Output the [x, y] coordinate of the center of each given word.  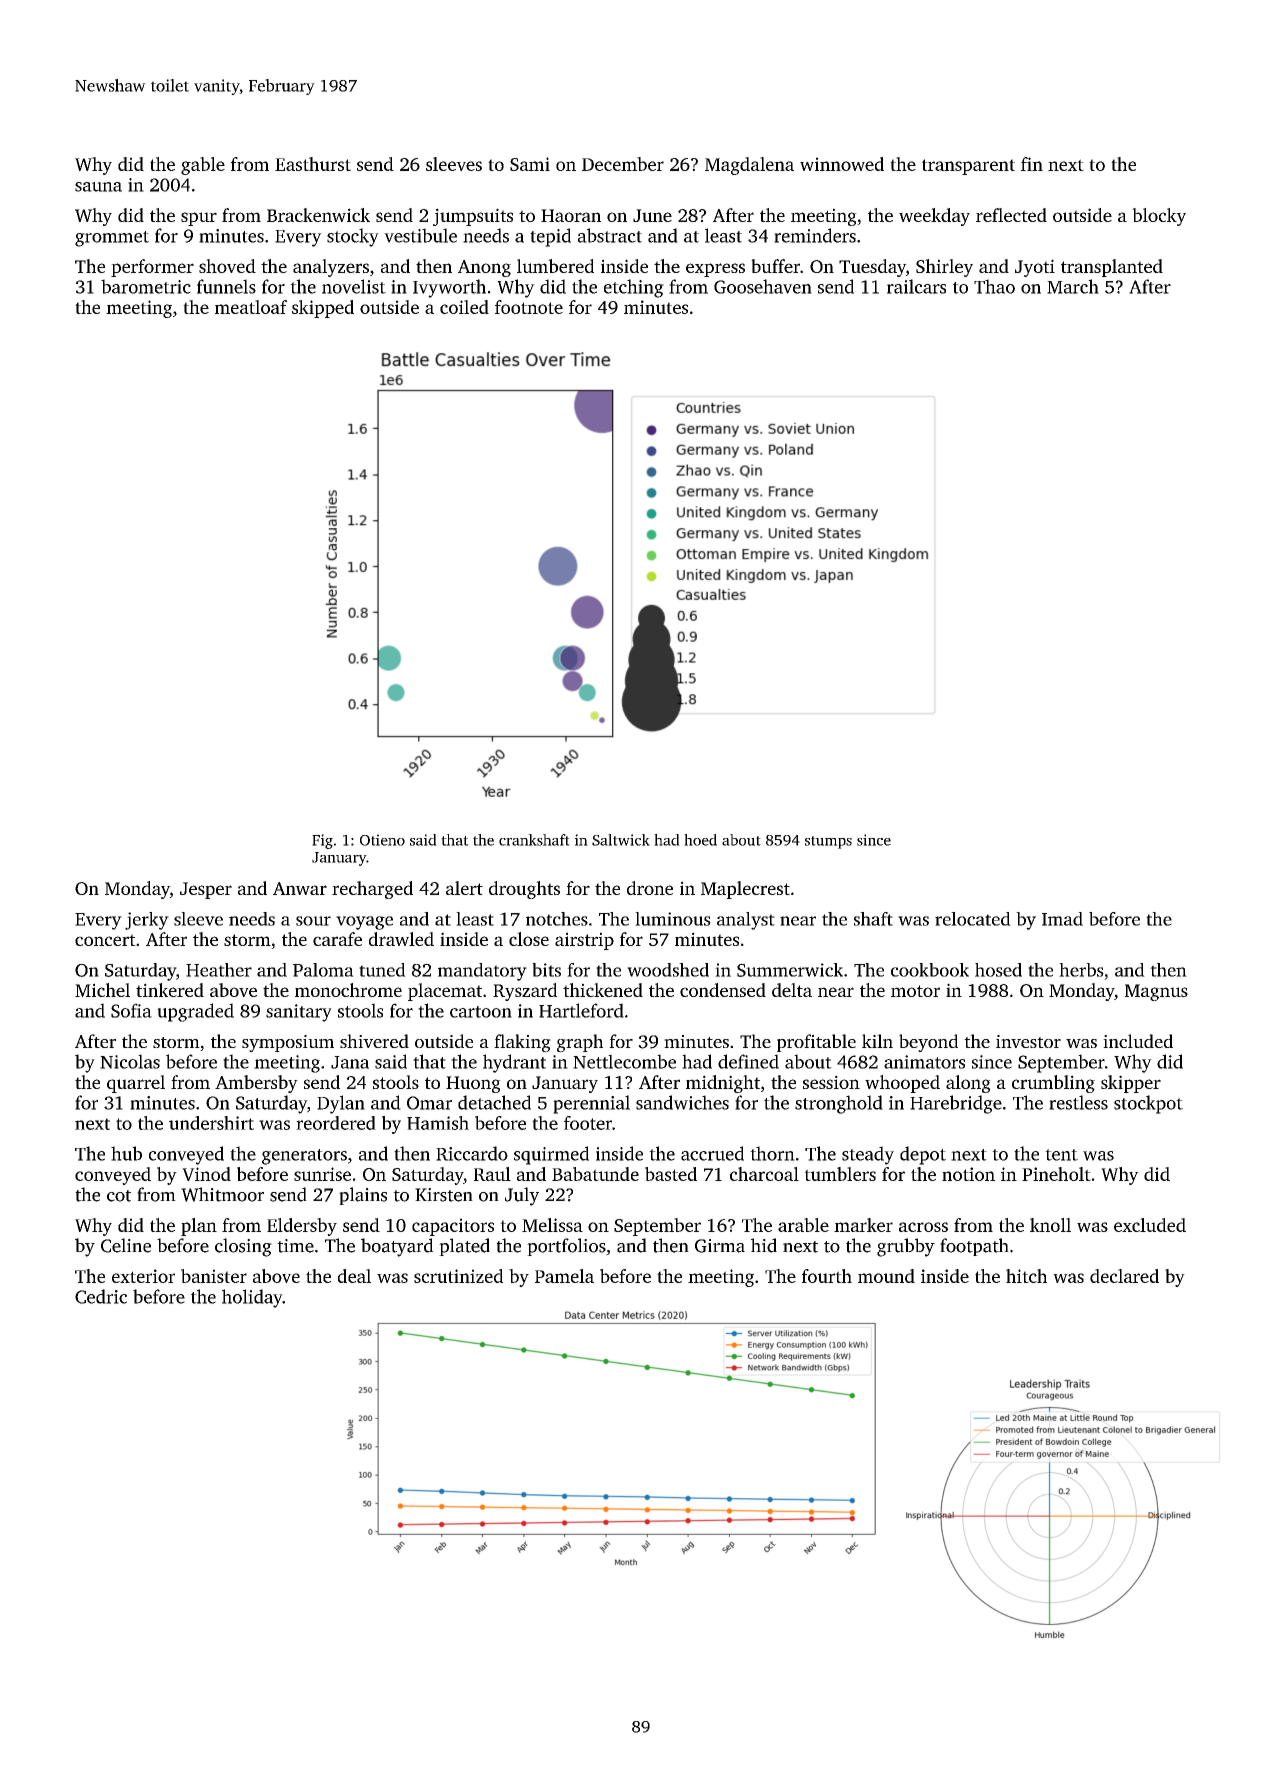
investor [1028, 1041]
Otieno [382, 840]
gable [203, 166]
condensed [723, 990]
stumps [828, 842]
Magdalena [749, 166]
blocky [1159, 217]
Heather [219, 970]
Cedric [101, 1296]
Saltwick [621, 840]
